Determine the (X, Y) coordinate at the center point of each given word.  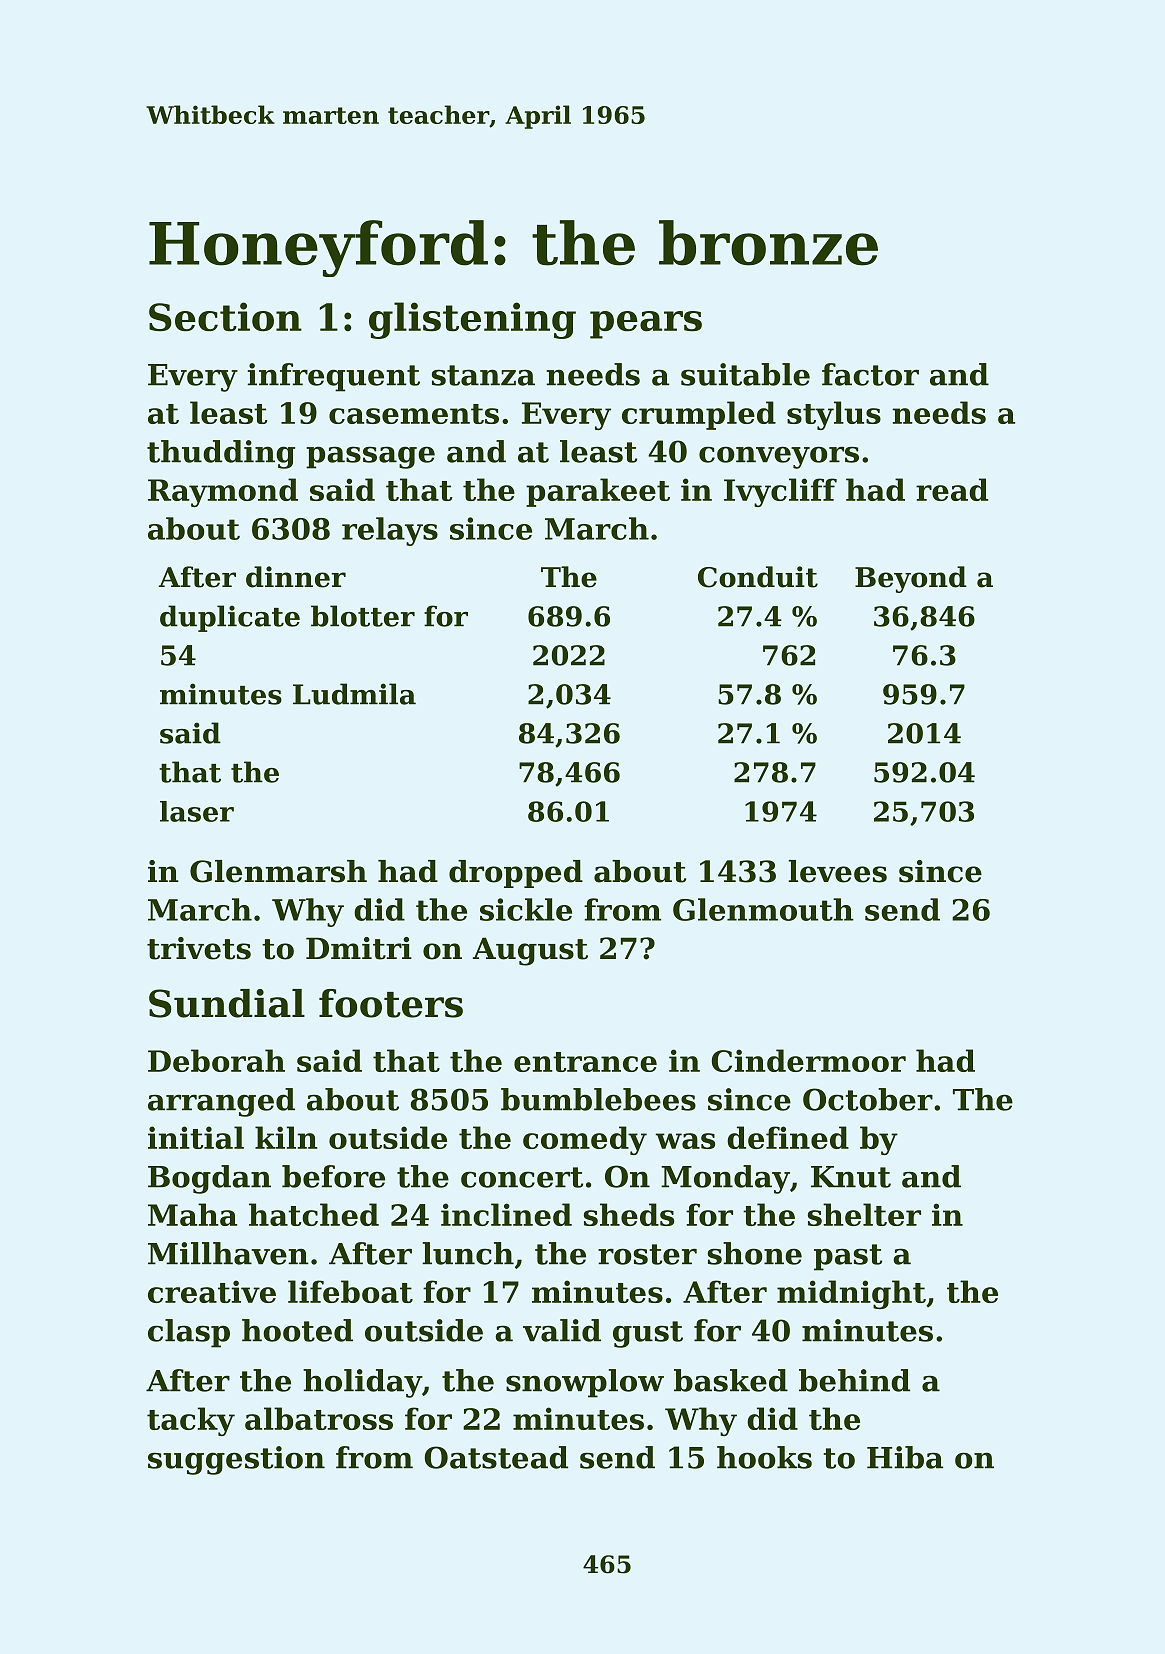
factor (870, 374)
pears (646, 325)
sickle (526, 909)
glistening (472, 320)
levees (837, 871)
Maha (192, 1214)
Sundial (227, 1003)
